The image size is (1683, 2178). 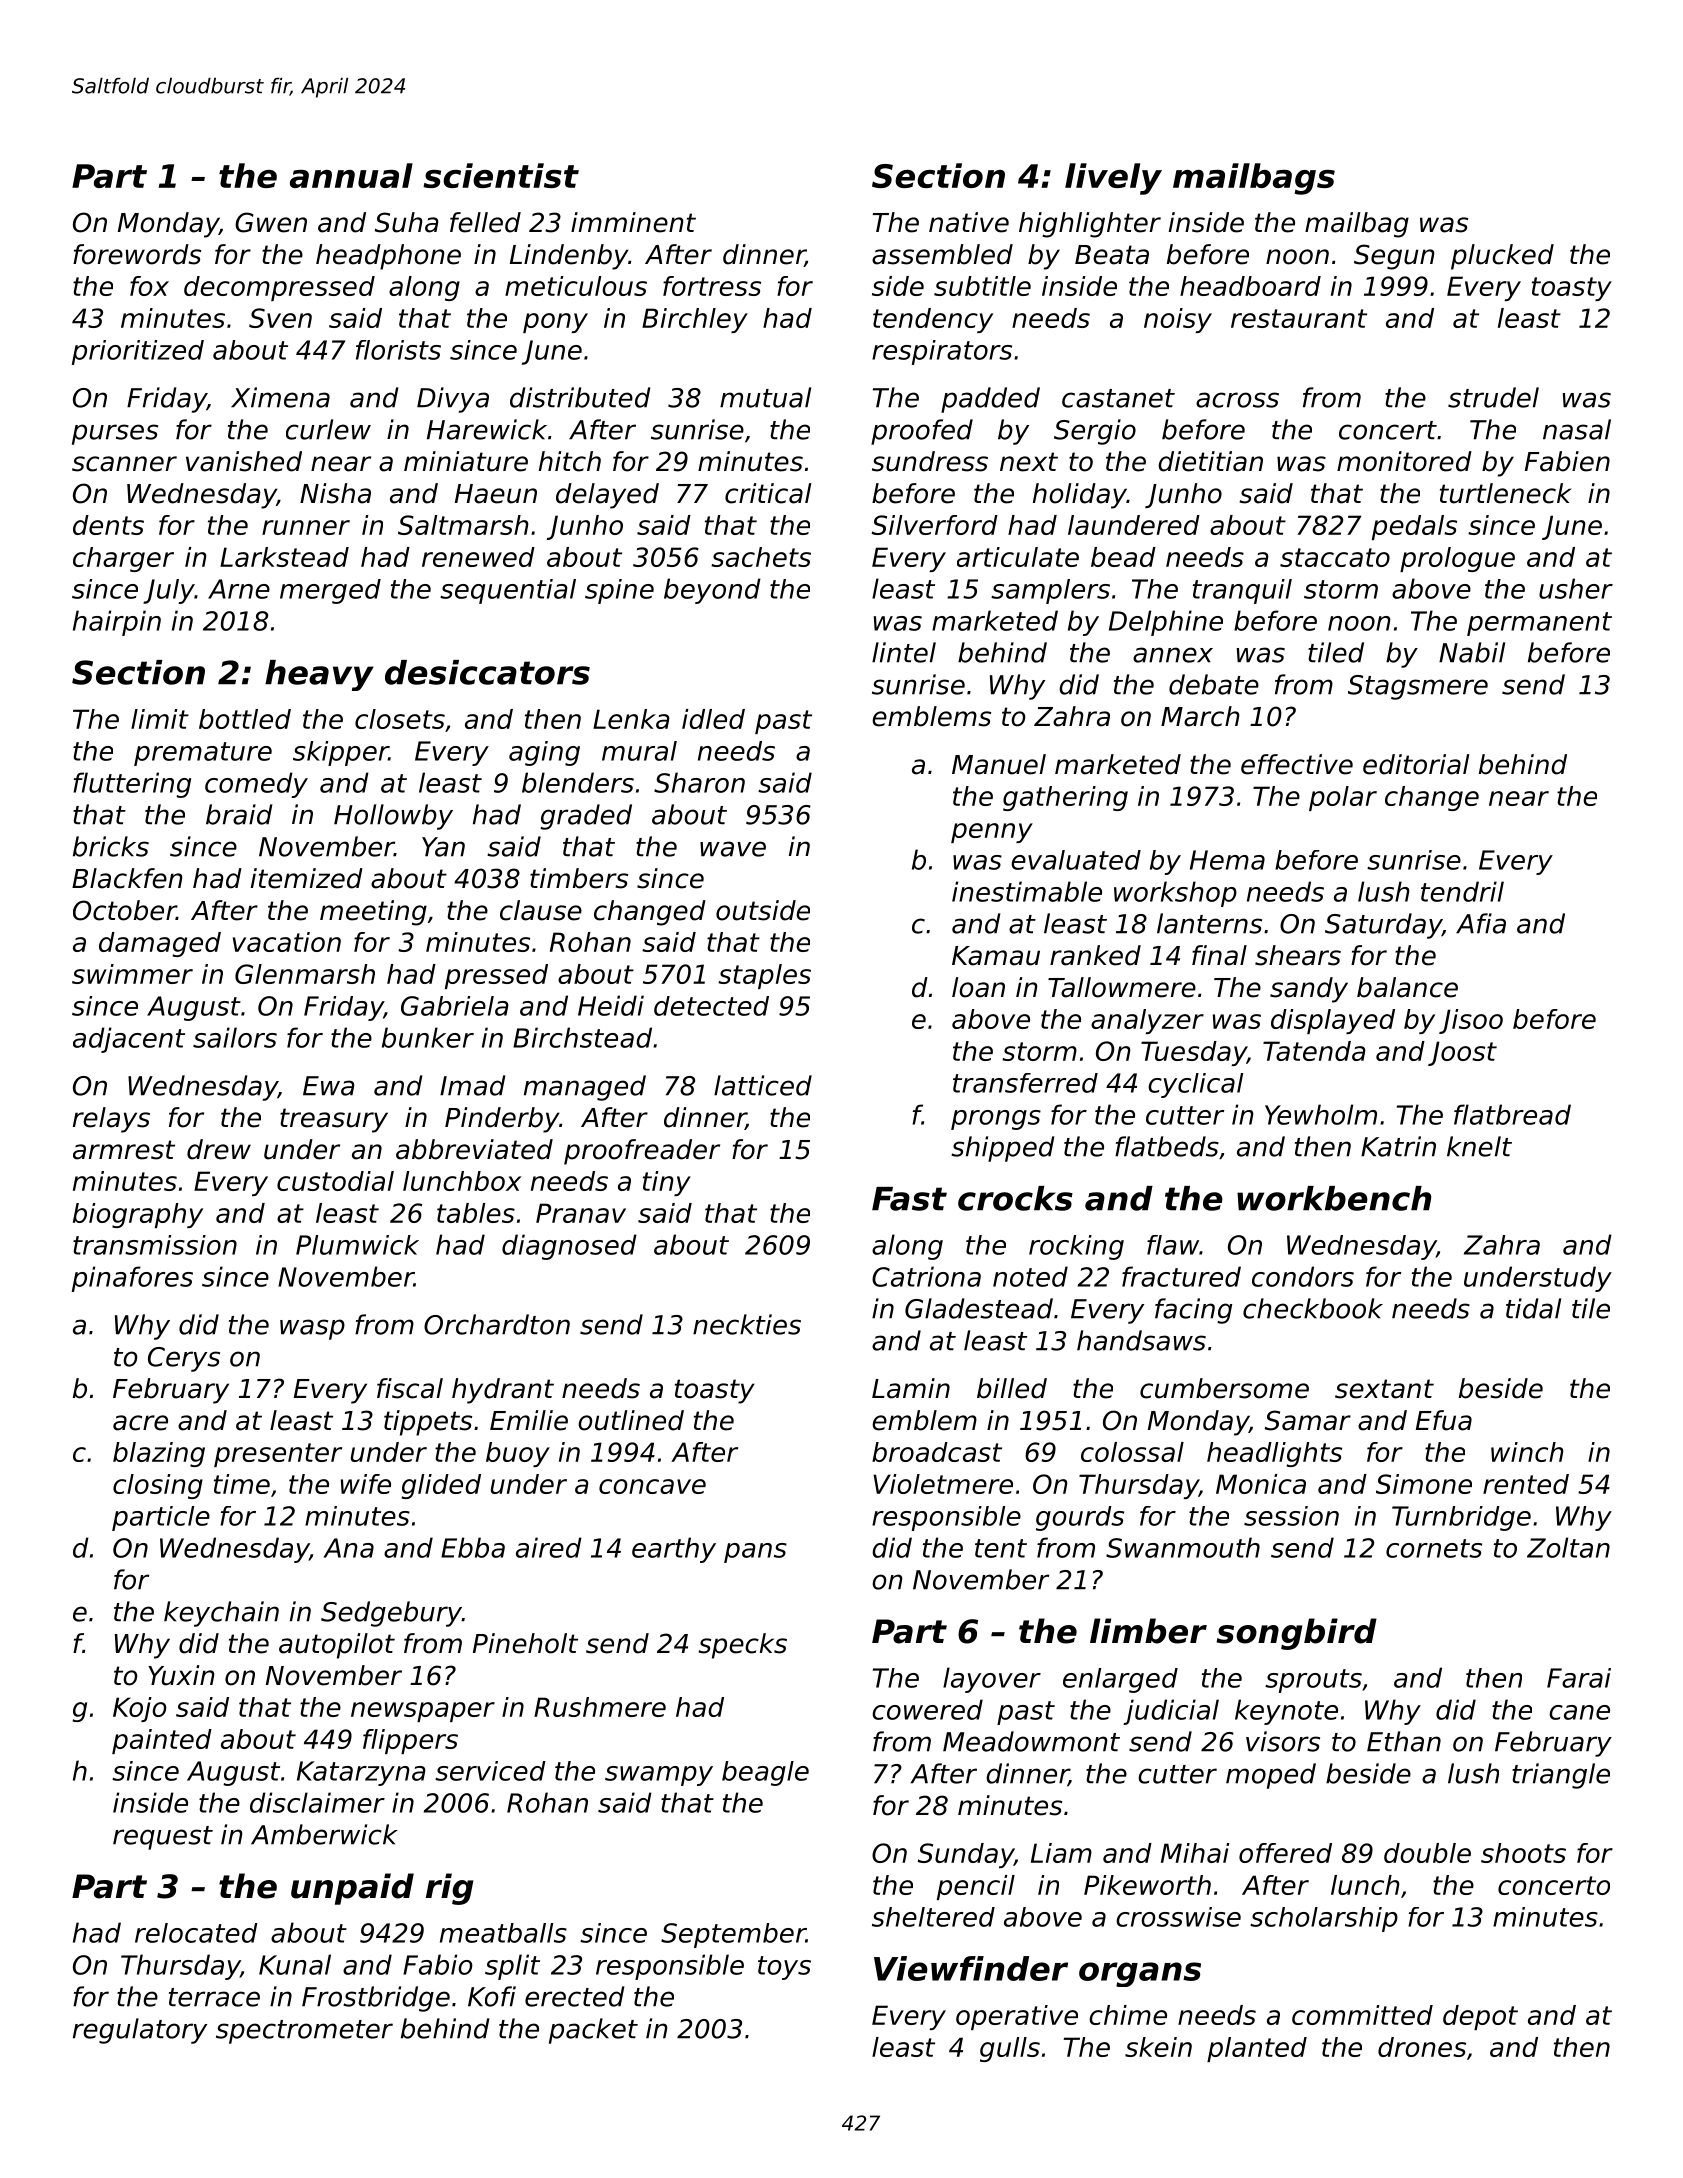 I want to click on bottled, so click(x=245, y=719).
